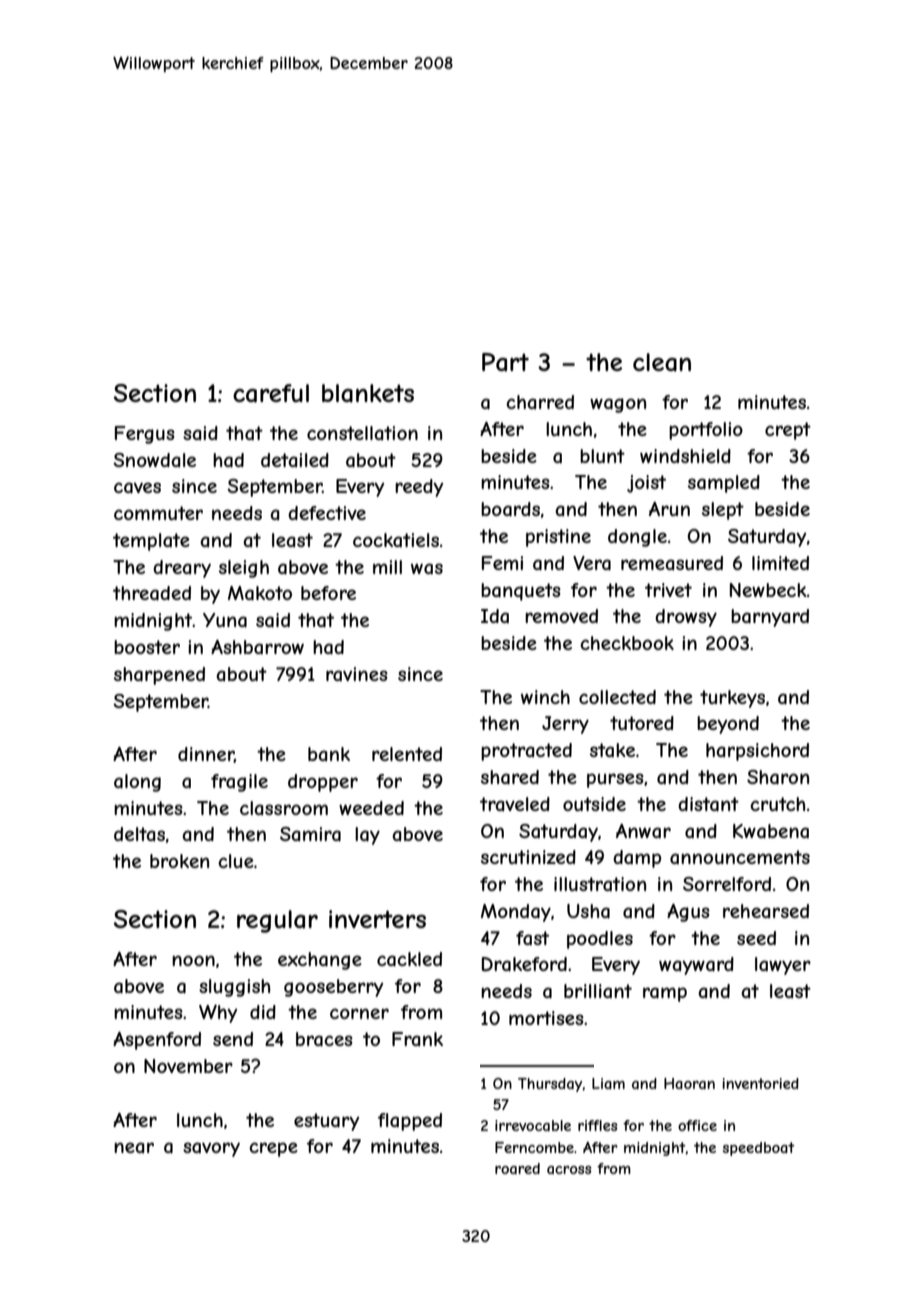 The height and width of the image is (1311, 924). What do you see at coordinates (517, 1168) in the image?
I see `roared` at bounding box center [517, 1168].
